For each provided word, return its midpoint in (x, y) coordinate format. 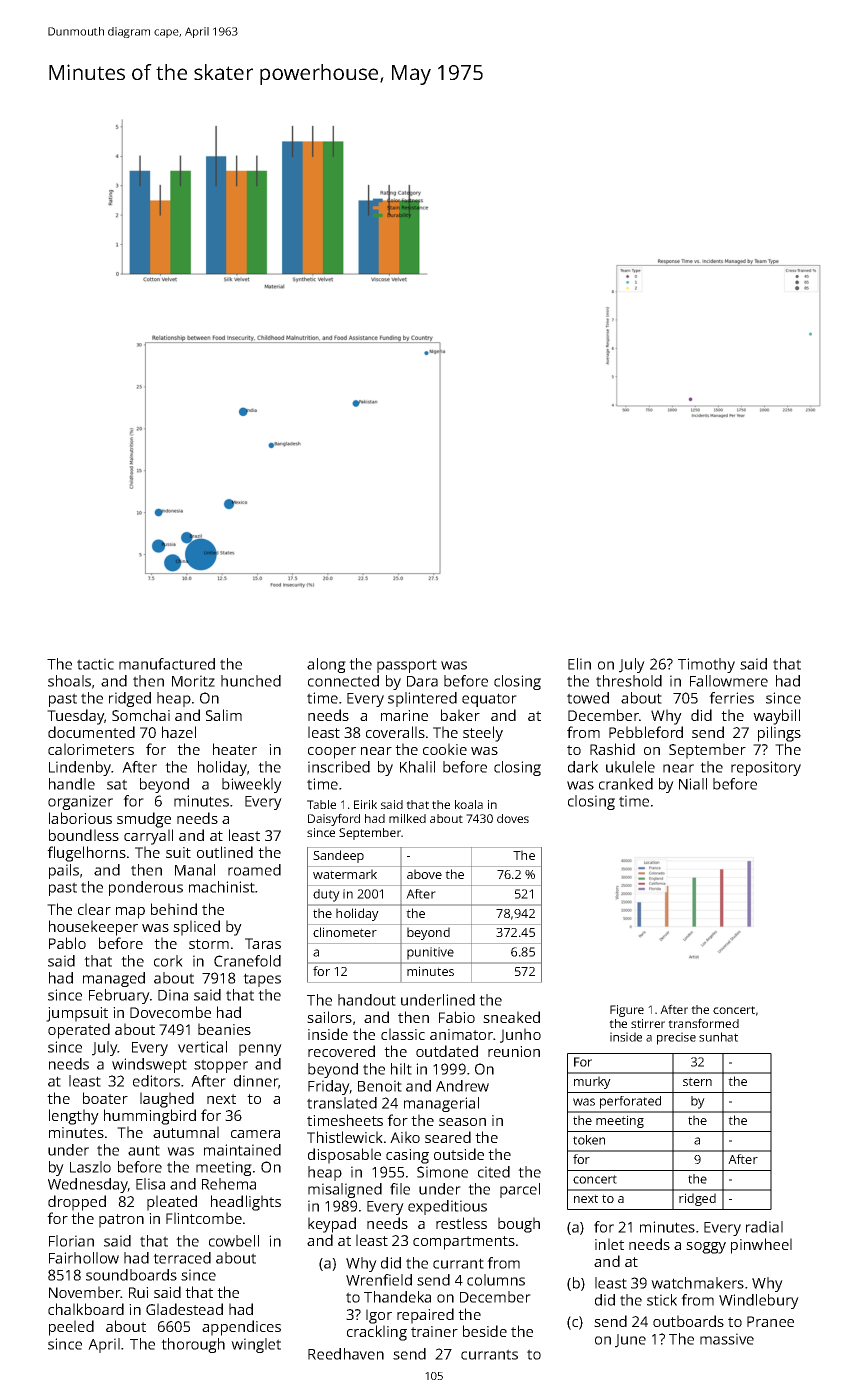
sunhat (718, 1037)
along (326, 665)
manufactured (167, 664)
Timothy (706, 665)
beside (485, 1331)
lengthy (74, 1117)
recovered (341, 1051)
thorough (193, 1345)
